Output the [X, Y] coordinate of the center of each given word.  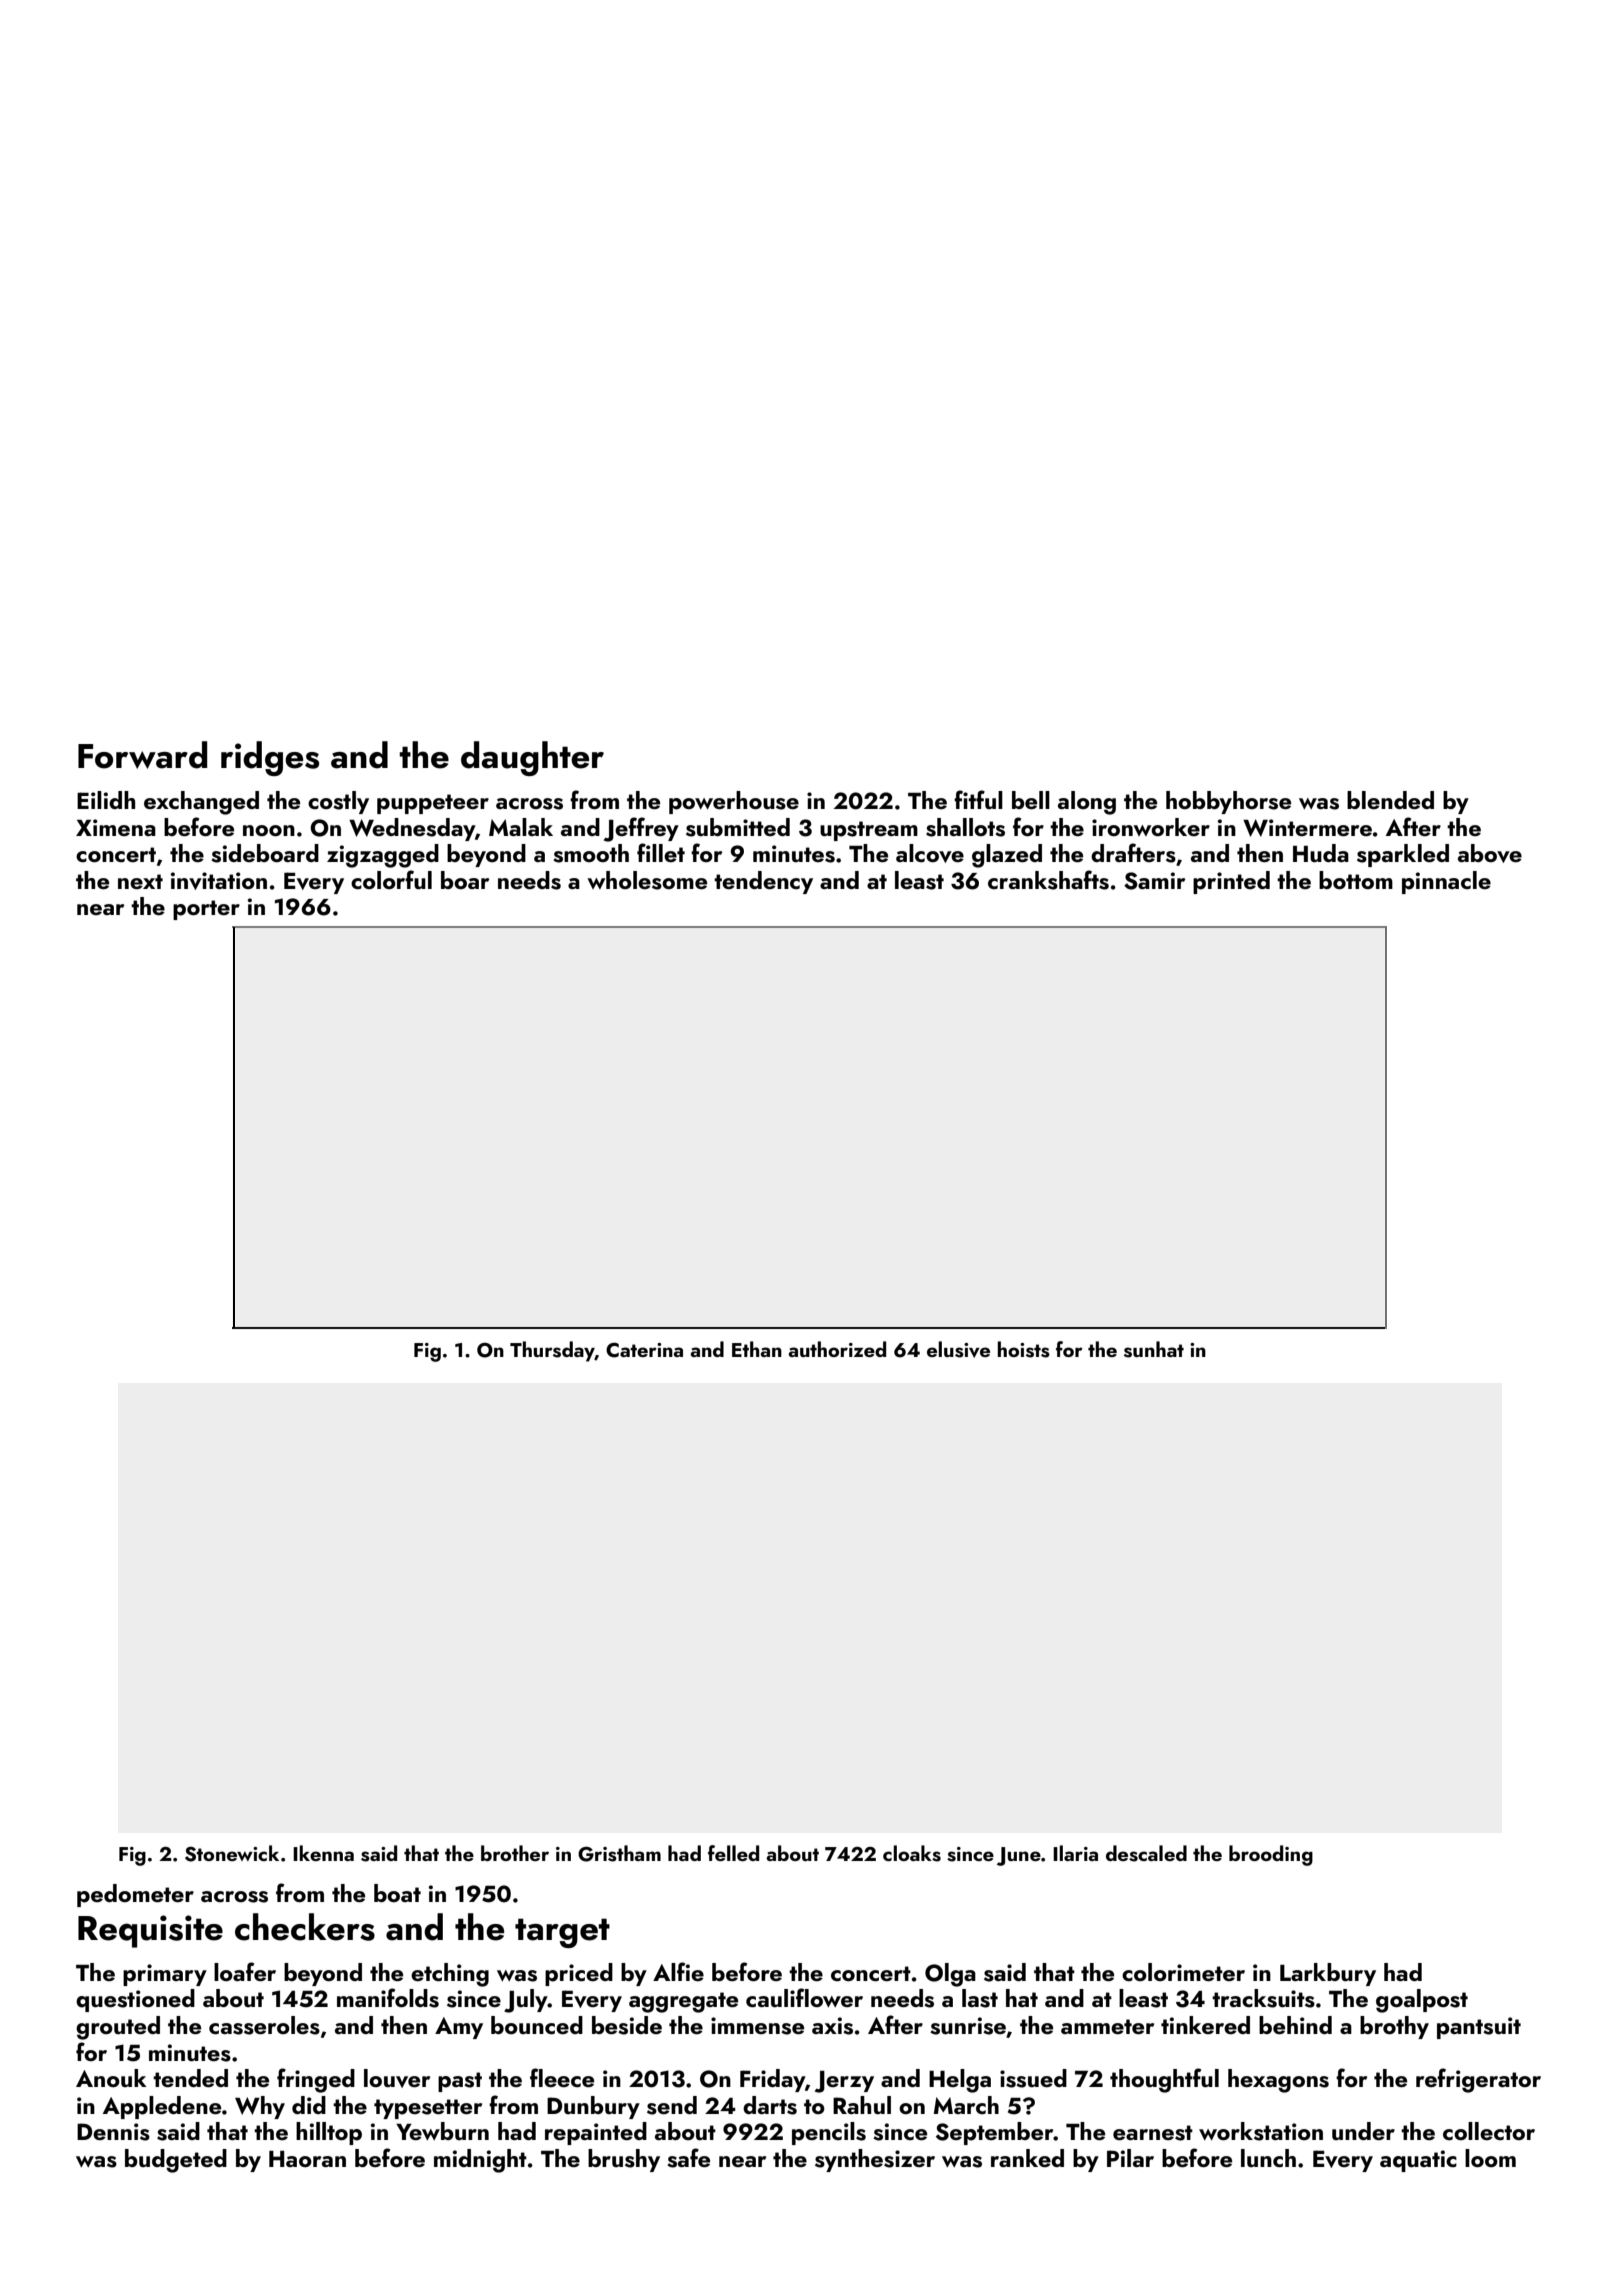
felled [733, 1853]
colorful [391, 880]
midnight [480, 2161]
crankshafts [1048, 880]
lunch [1268, 2158]
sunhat [1154, 1349]
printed [1231, 882]
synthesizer [875, 2160]
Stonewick [232, 1853]
